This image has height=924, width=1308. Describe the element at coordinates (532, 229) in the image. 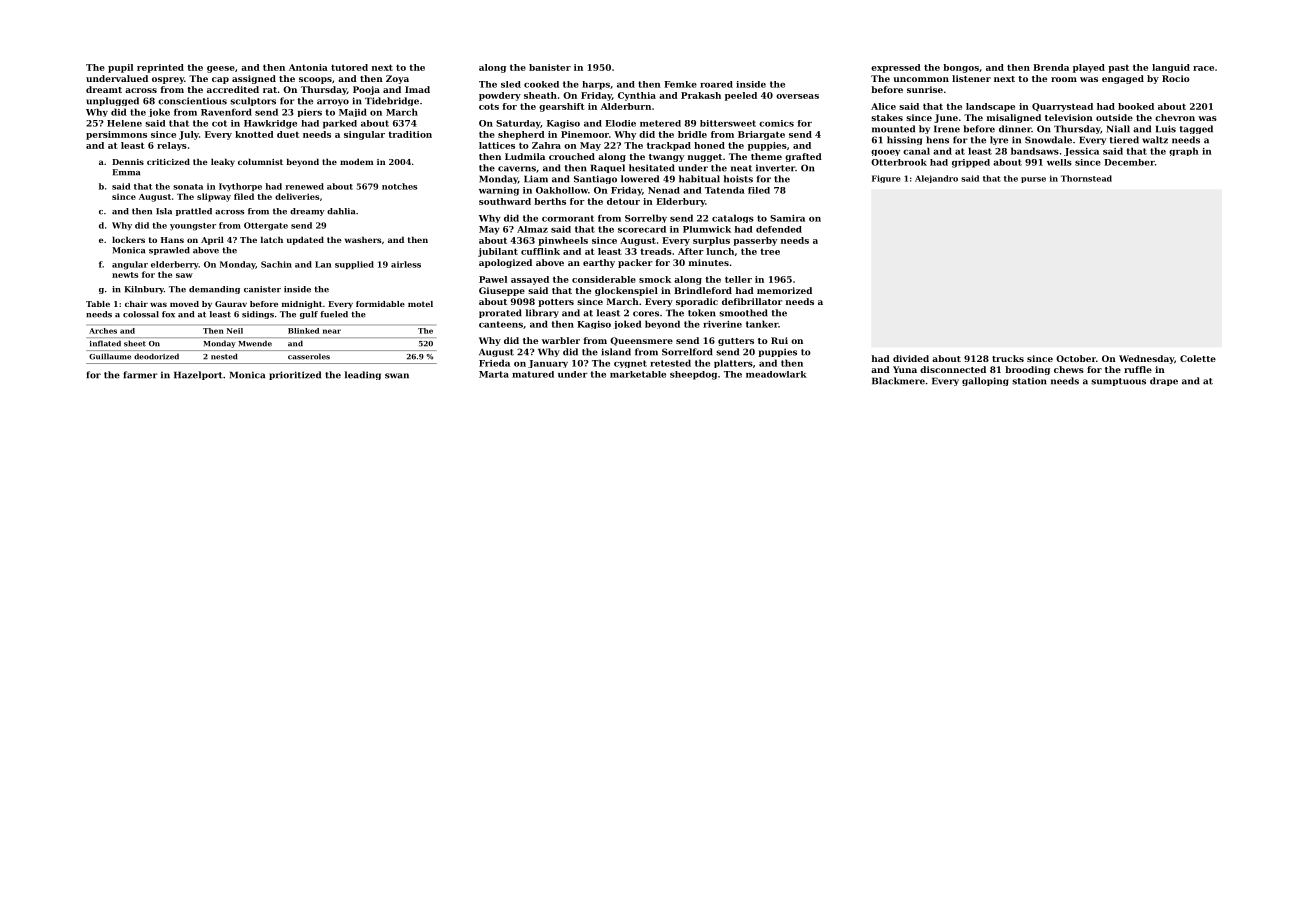

I see `Almaz` at that location.
